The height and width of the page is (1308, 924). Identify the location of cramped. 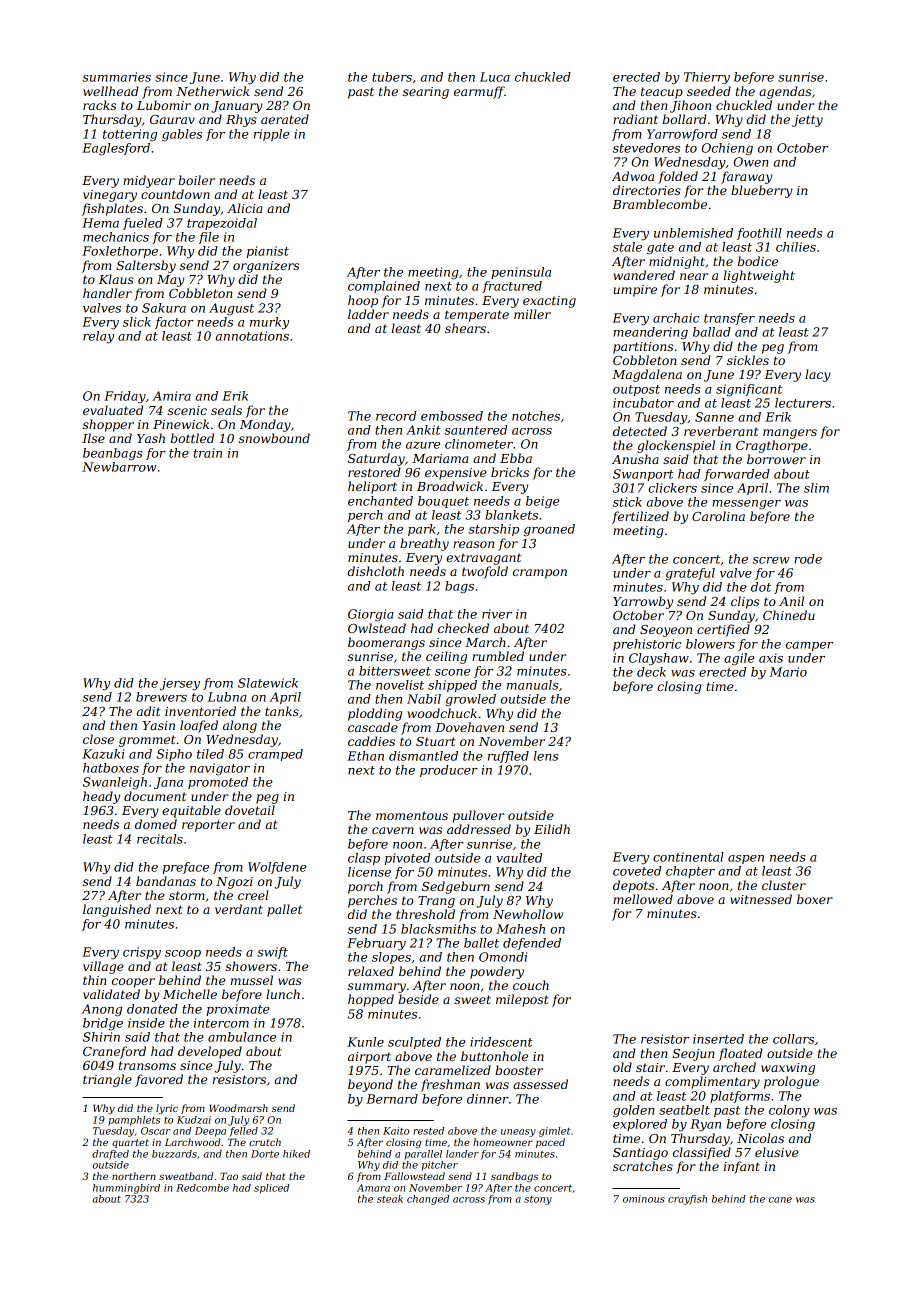
(275, 755).
